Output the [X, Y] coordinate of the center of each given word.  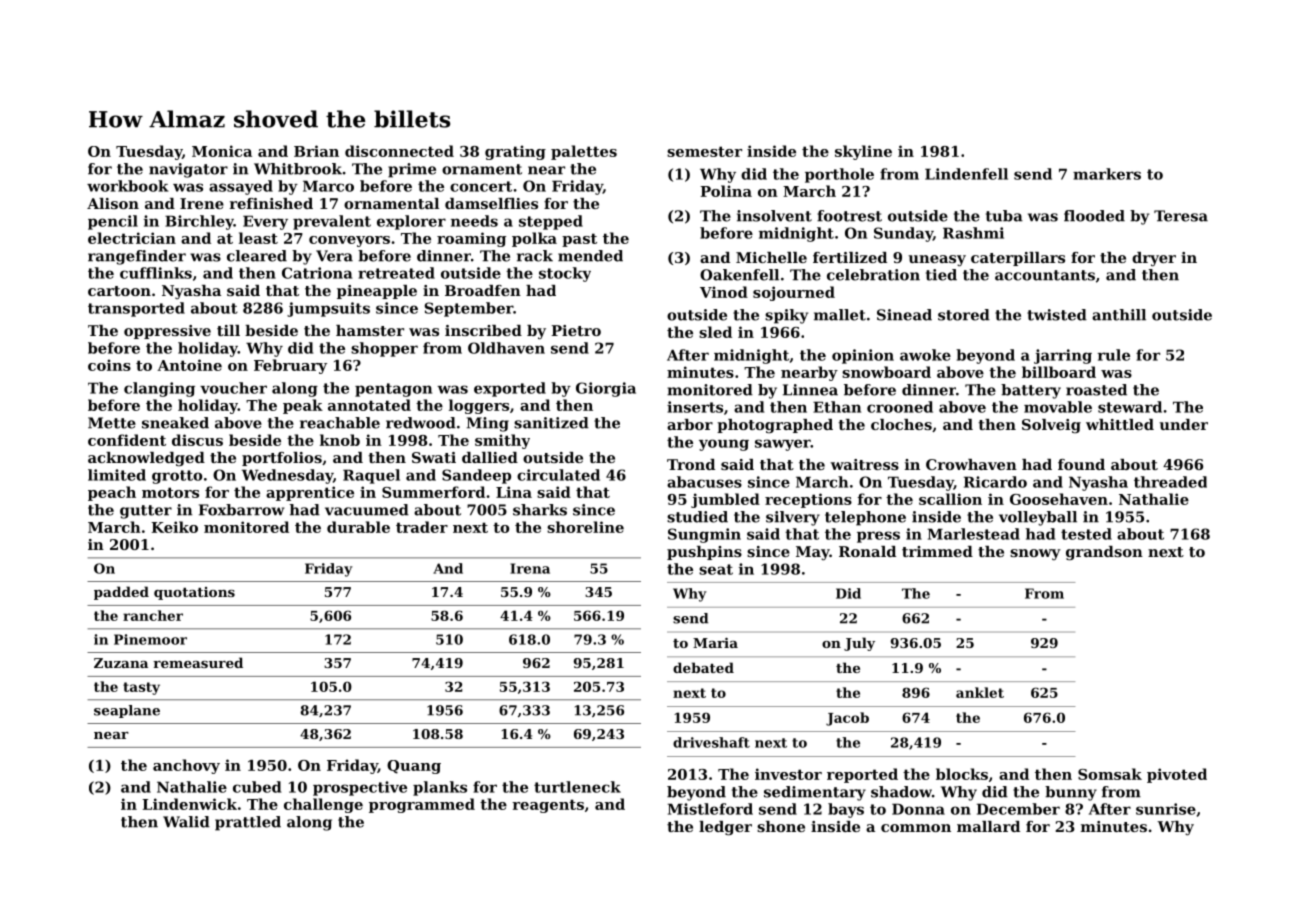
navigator [188, 170]
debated [703, 667]
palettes [584, 152]
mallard [988, 826]
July [859, 644]
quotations [194, 593]
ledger [725, 828]
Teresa [1181, 216]
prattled [248, 823]
